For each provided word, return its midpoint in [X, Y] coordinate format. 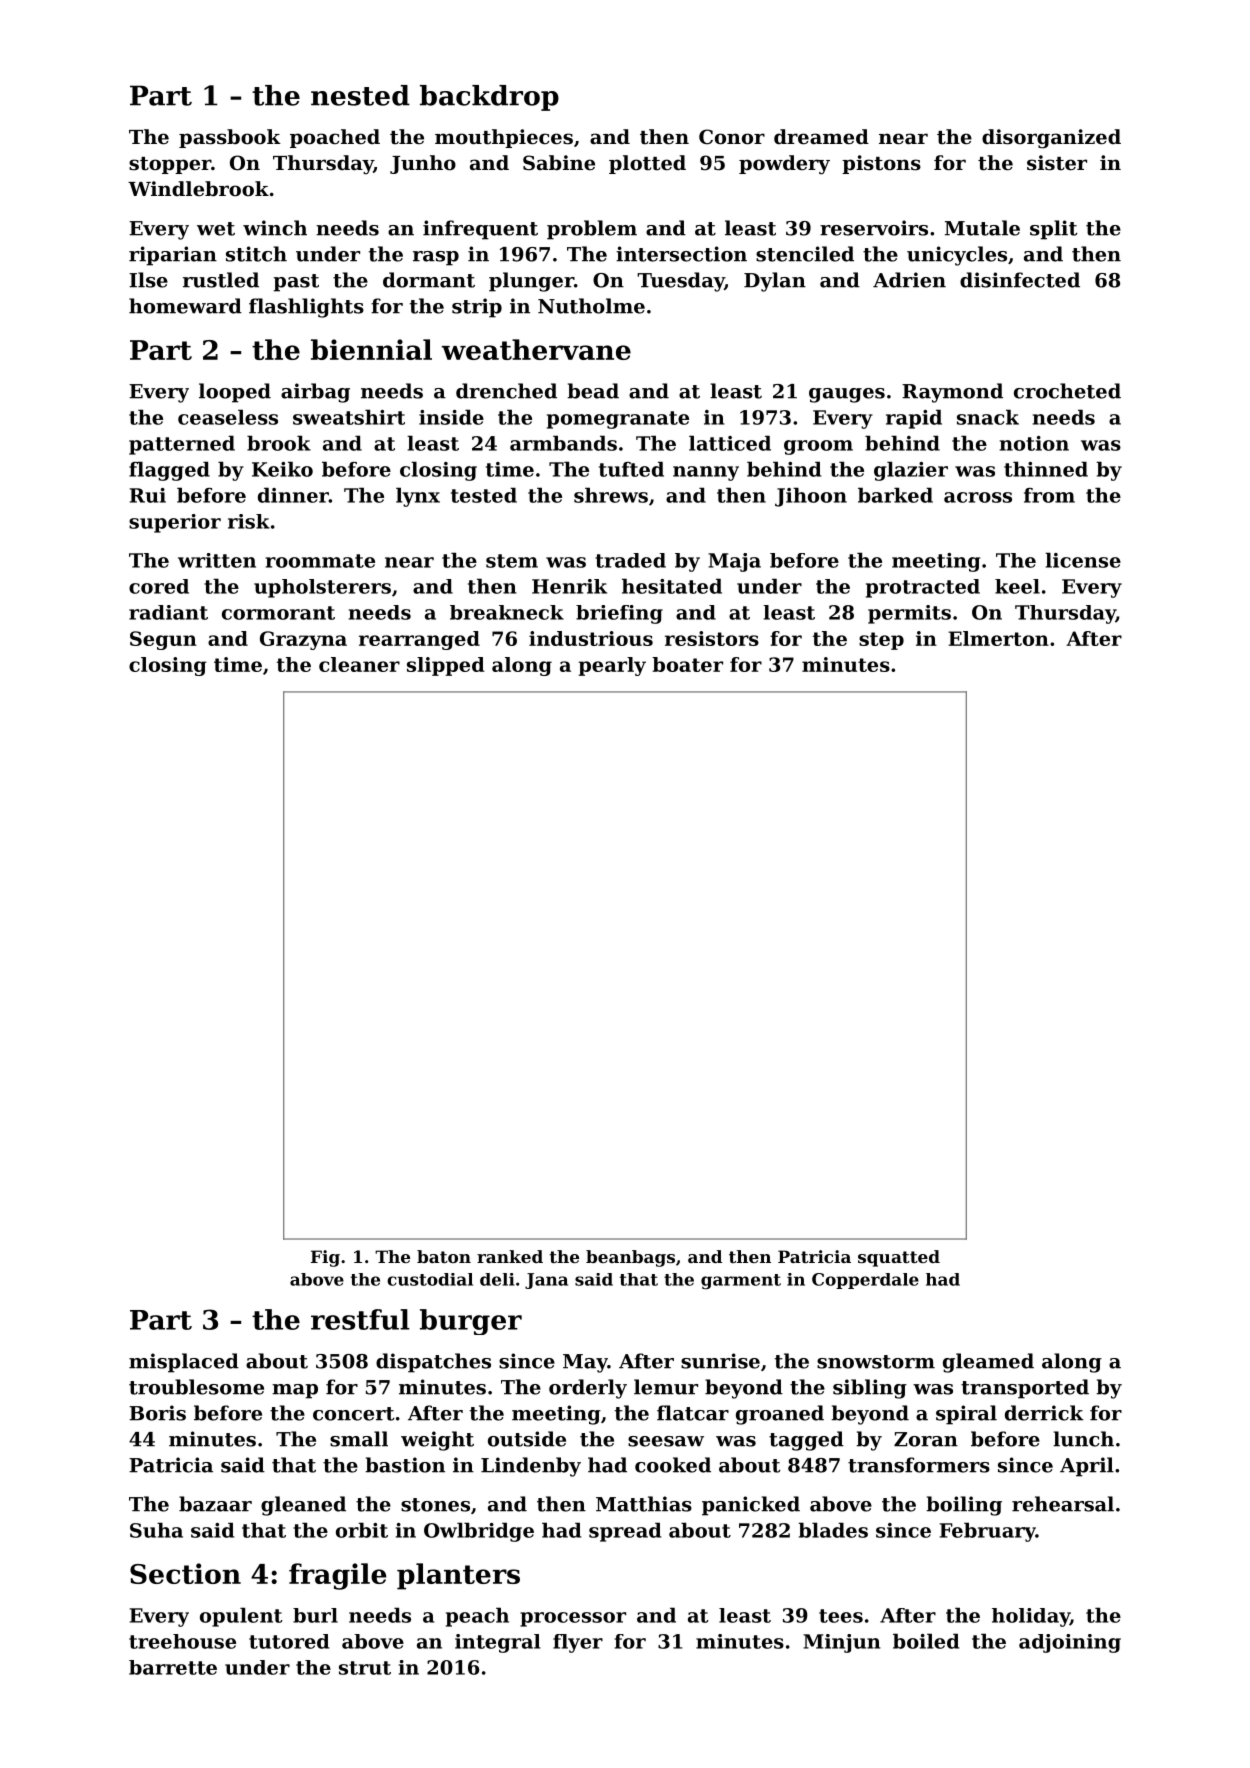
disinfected [1020, 280]
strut [365, 1668]
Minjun [842, 1643]
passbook [230, 138]
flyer [578, 1643]
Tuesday [680, 282]
